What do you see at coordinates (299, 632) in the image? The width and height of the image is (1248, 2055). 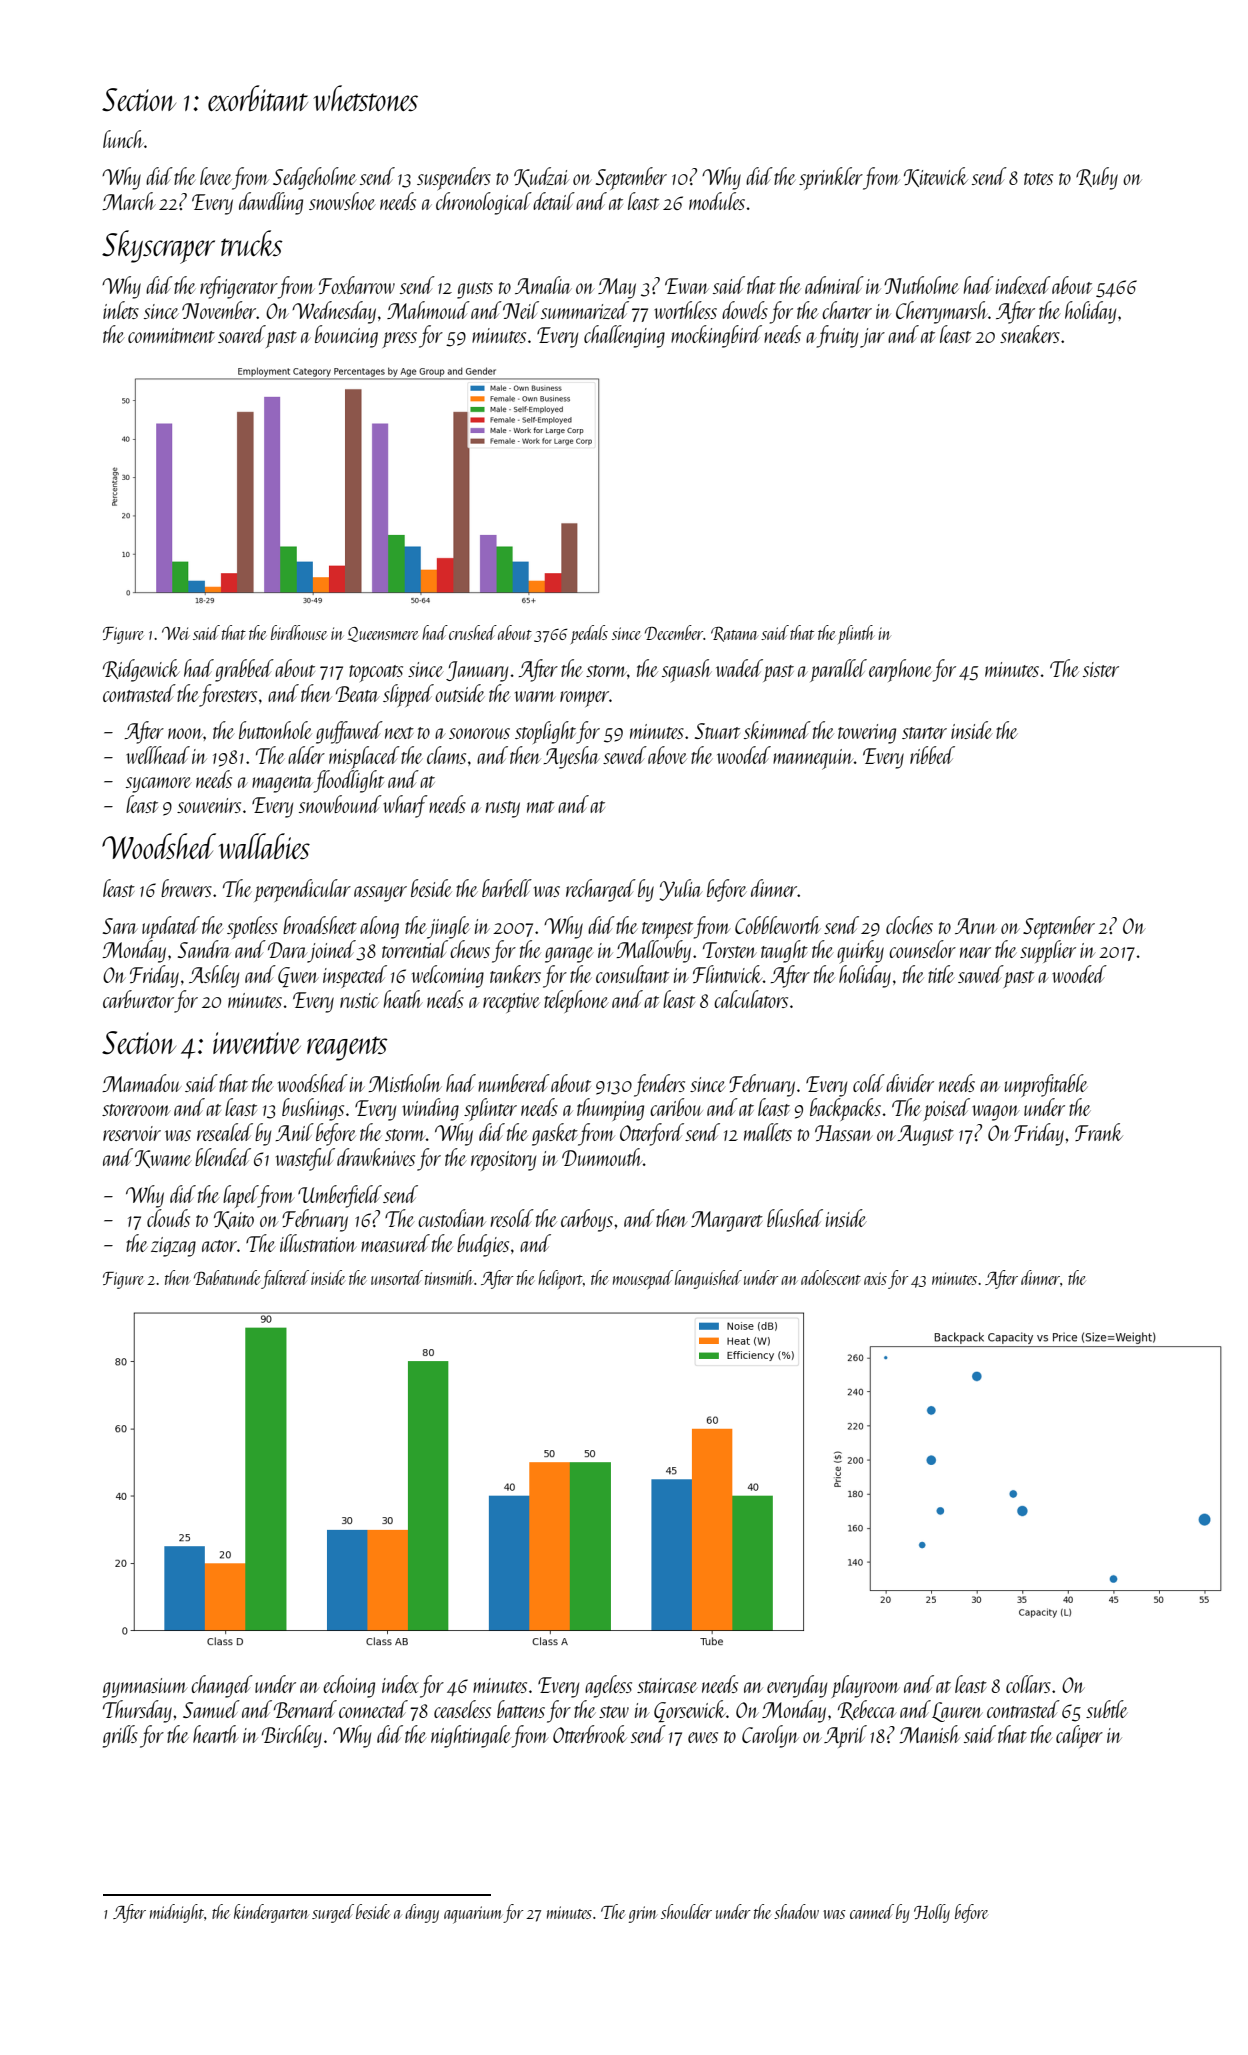 I see `birdhouse` at bounding box center [299, 632].
